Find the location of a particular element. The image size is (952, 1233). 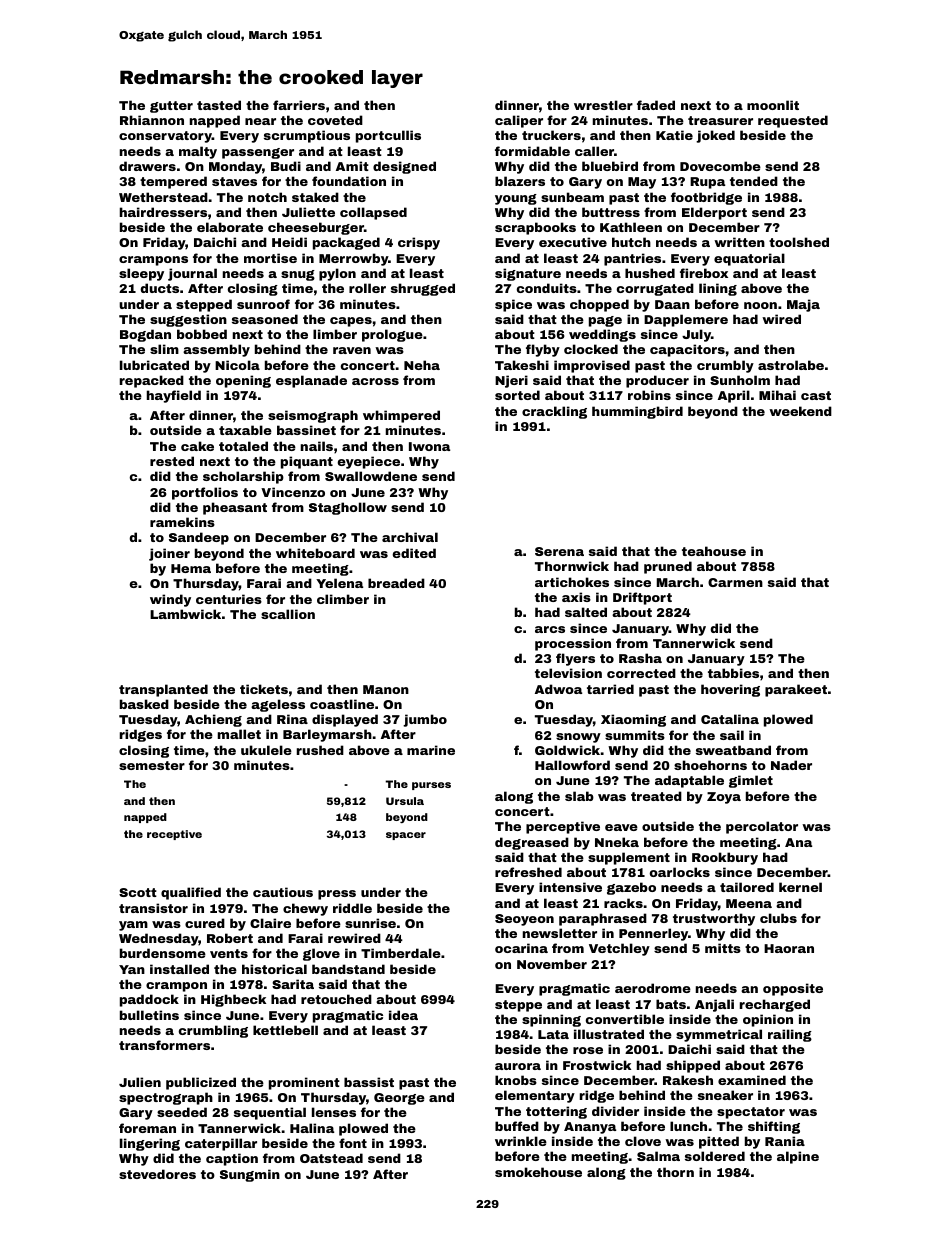

Adwoa is located at coordinates (558, 689).
